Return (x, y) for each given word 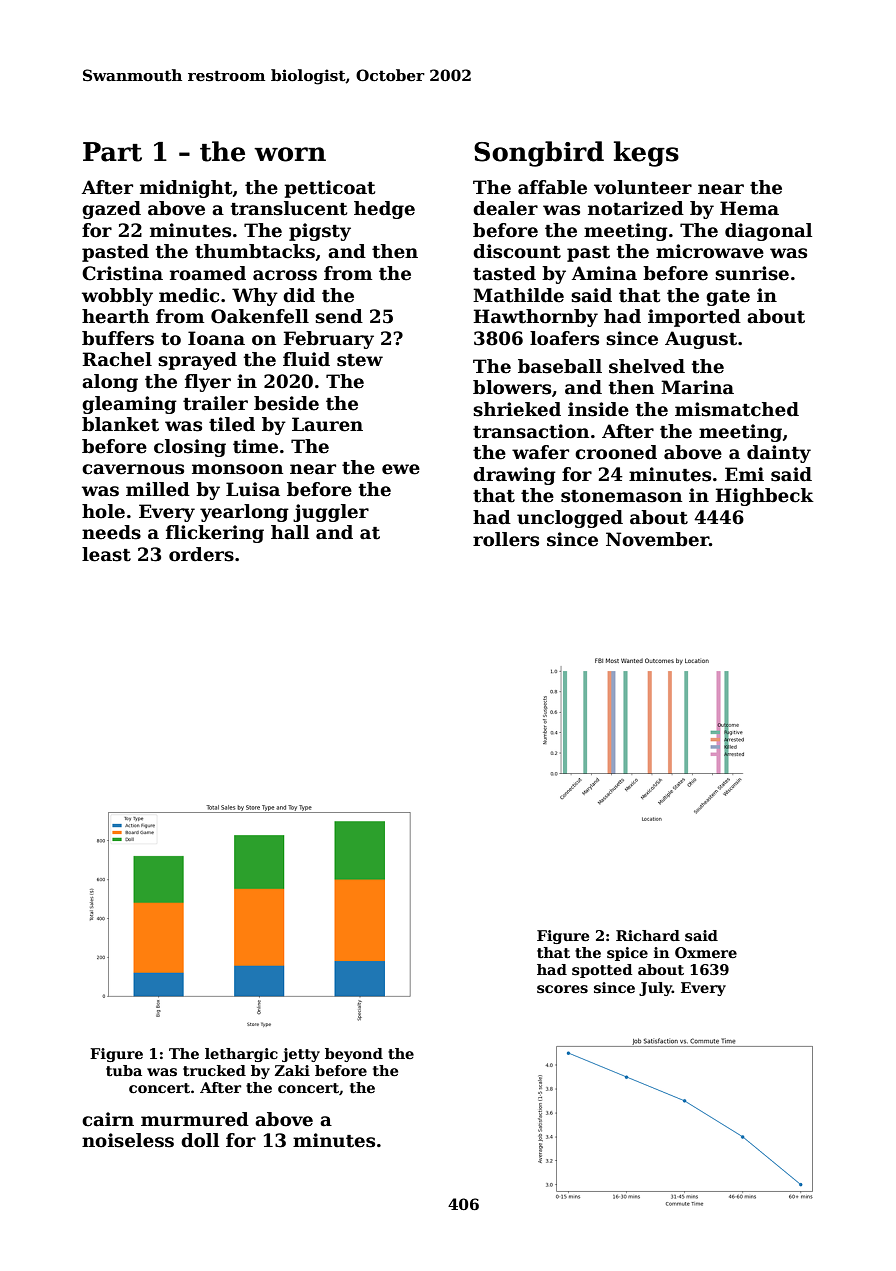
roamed (208, 273)
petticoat (329, 189)
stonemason (621, 496)
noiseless (128, 1140)
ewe (401, 469)
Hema (749, 208)
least (106, 554)
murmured (195, 1119)
